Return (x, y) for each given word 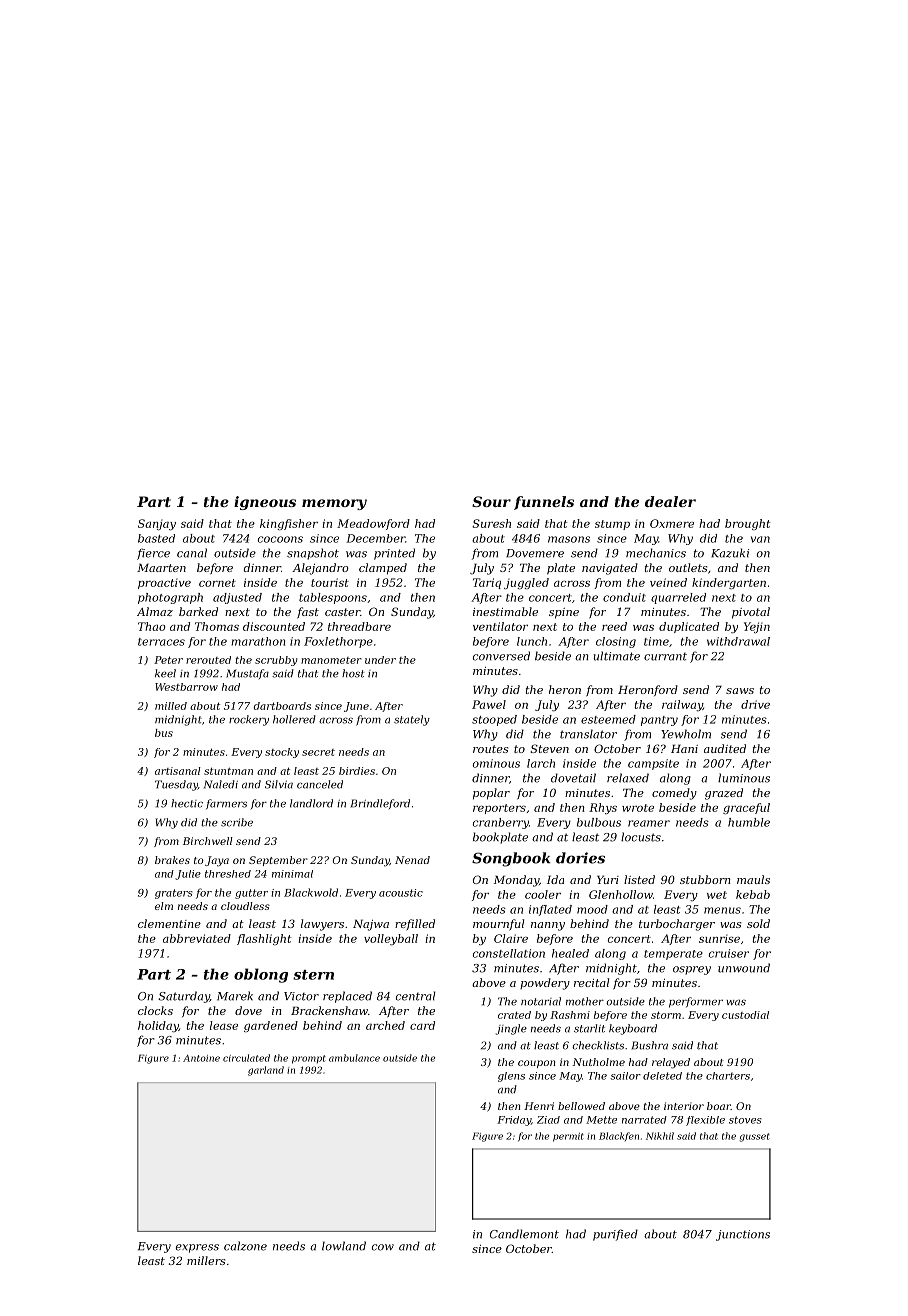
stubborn (705, 879)
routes (490, 749)
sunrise (719, 938)
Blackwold (311, 892)
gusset (755, 1137)
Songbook (511, 859)
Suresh (491, 523)
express (197, 1248)
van (760, 539)
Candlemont (524, 1234)
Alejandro (320, 569)
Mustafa (247, 674)
